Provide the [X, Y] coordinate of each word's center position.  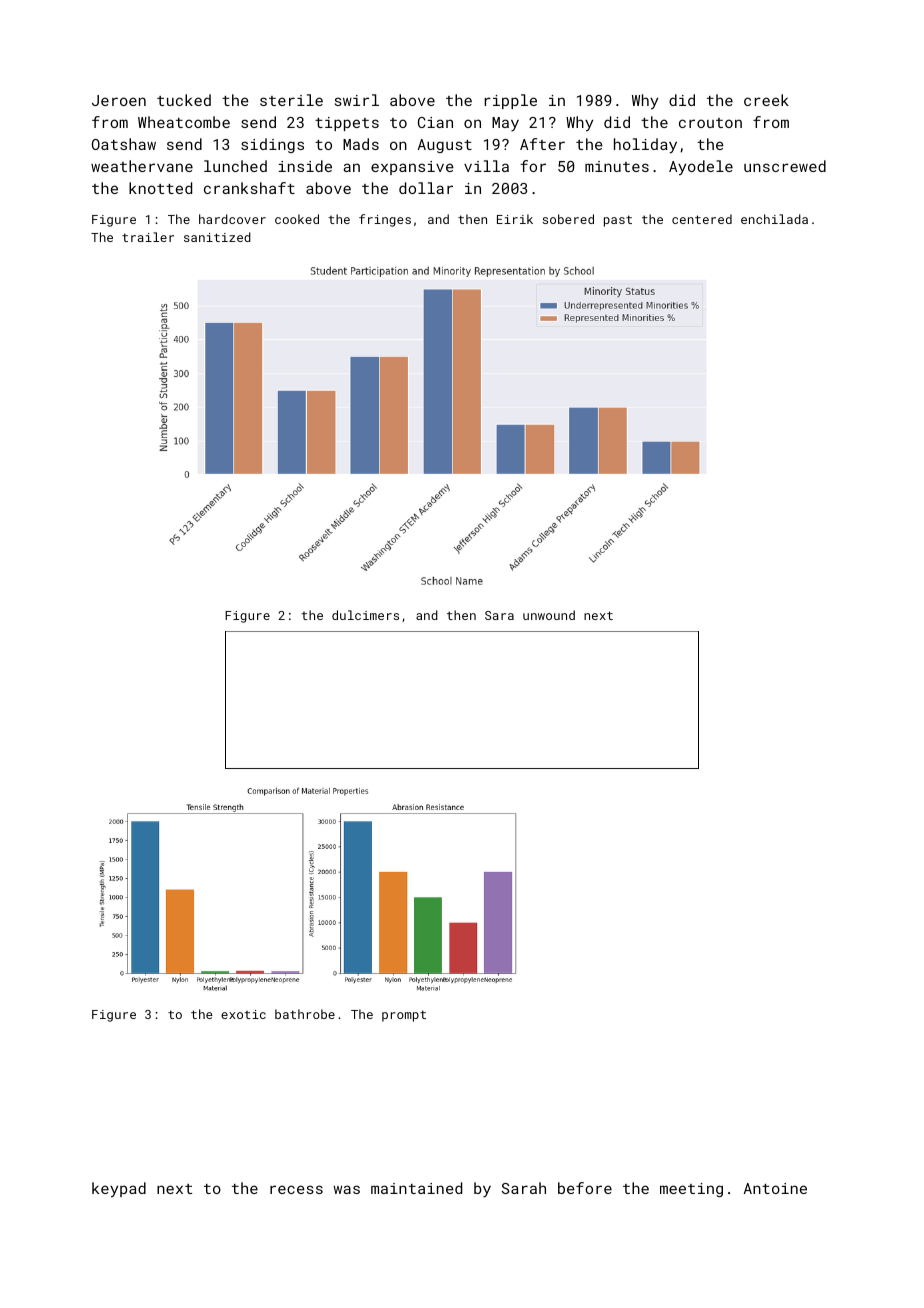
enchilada [774, 219]
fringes [385, 220]
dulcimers [365, 615]
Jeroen [119, 100]
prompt [404, 1016]
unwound [549, 615]
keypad [119, 1190]
